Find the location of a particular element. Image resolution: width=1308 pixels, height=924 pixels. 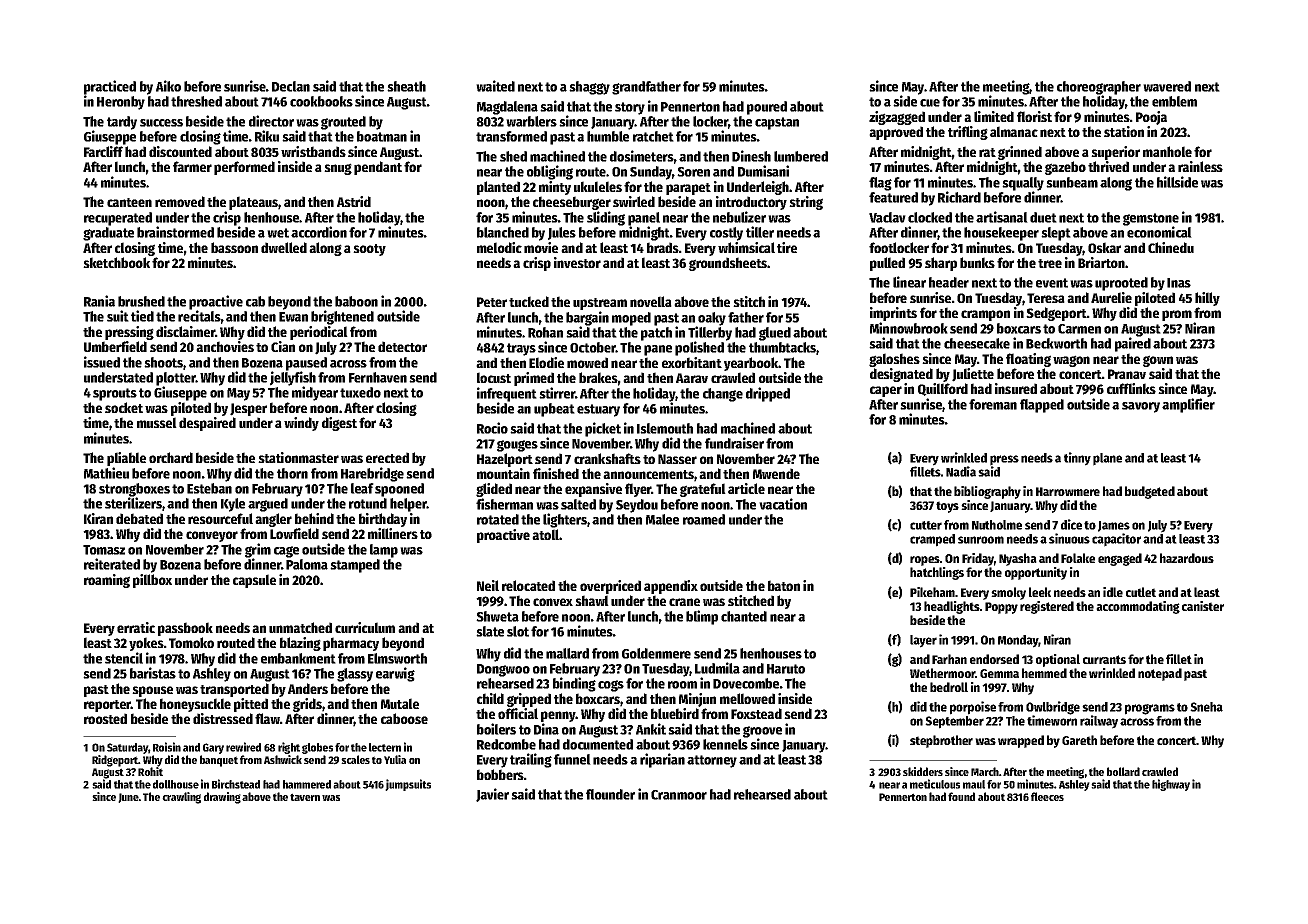

thumbtacks is located at coordinates (782, 347).
